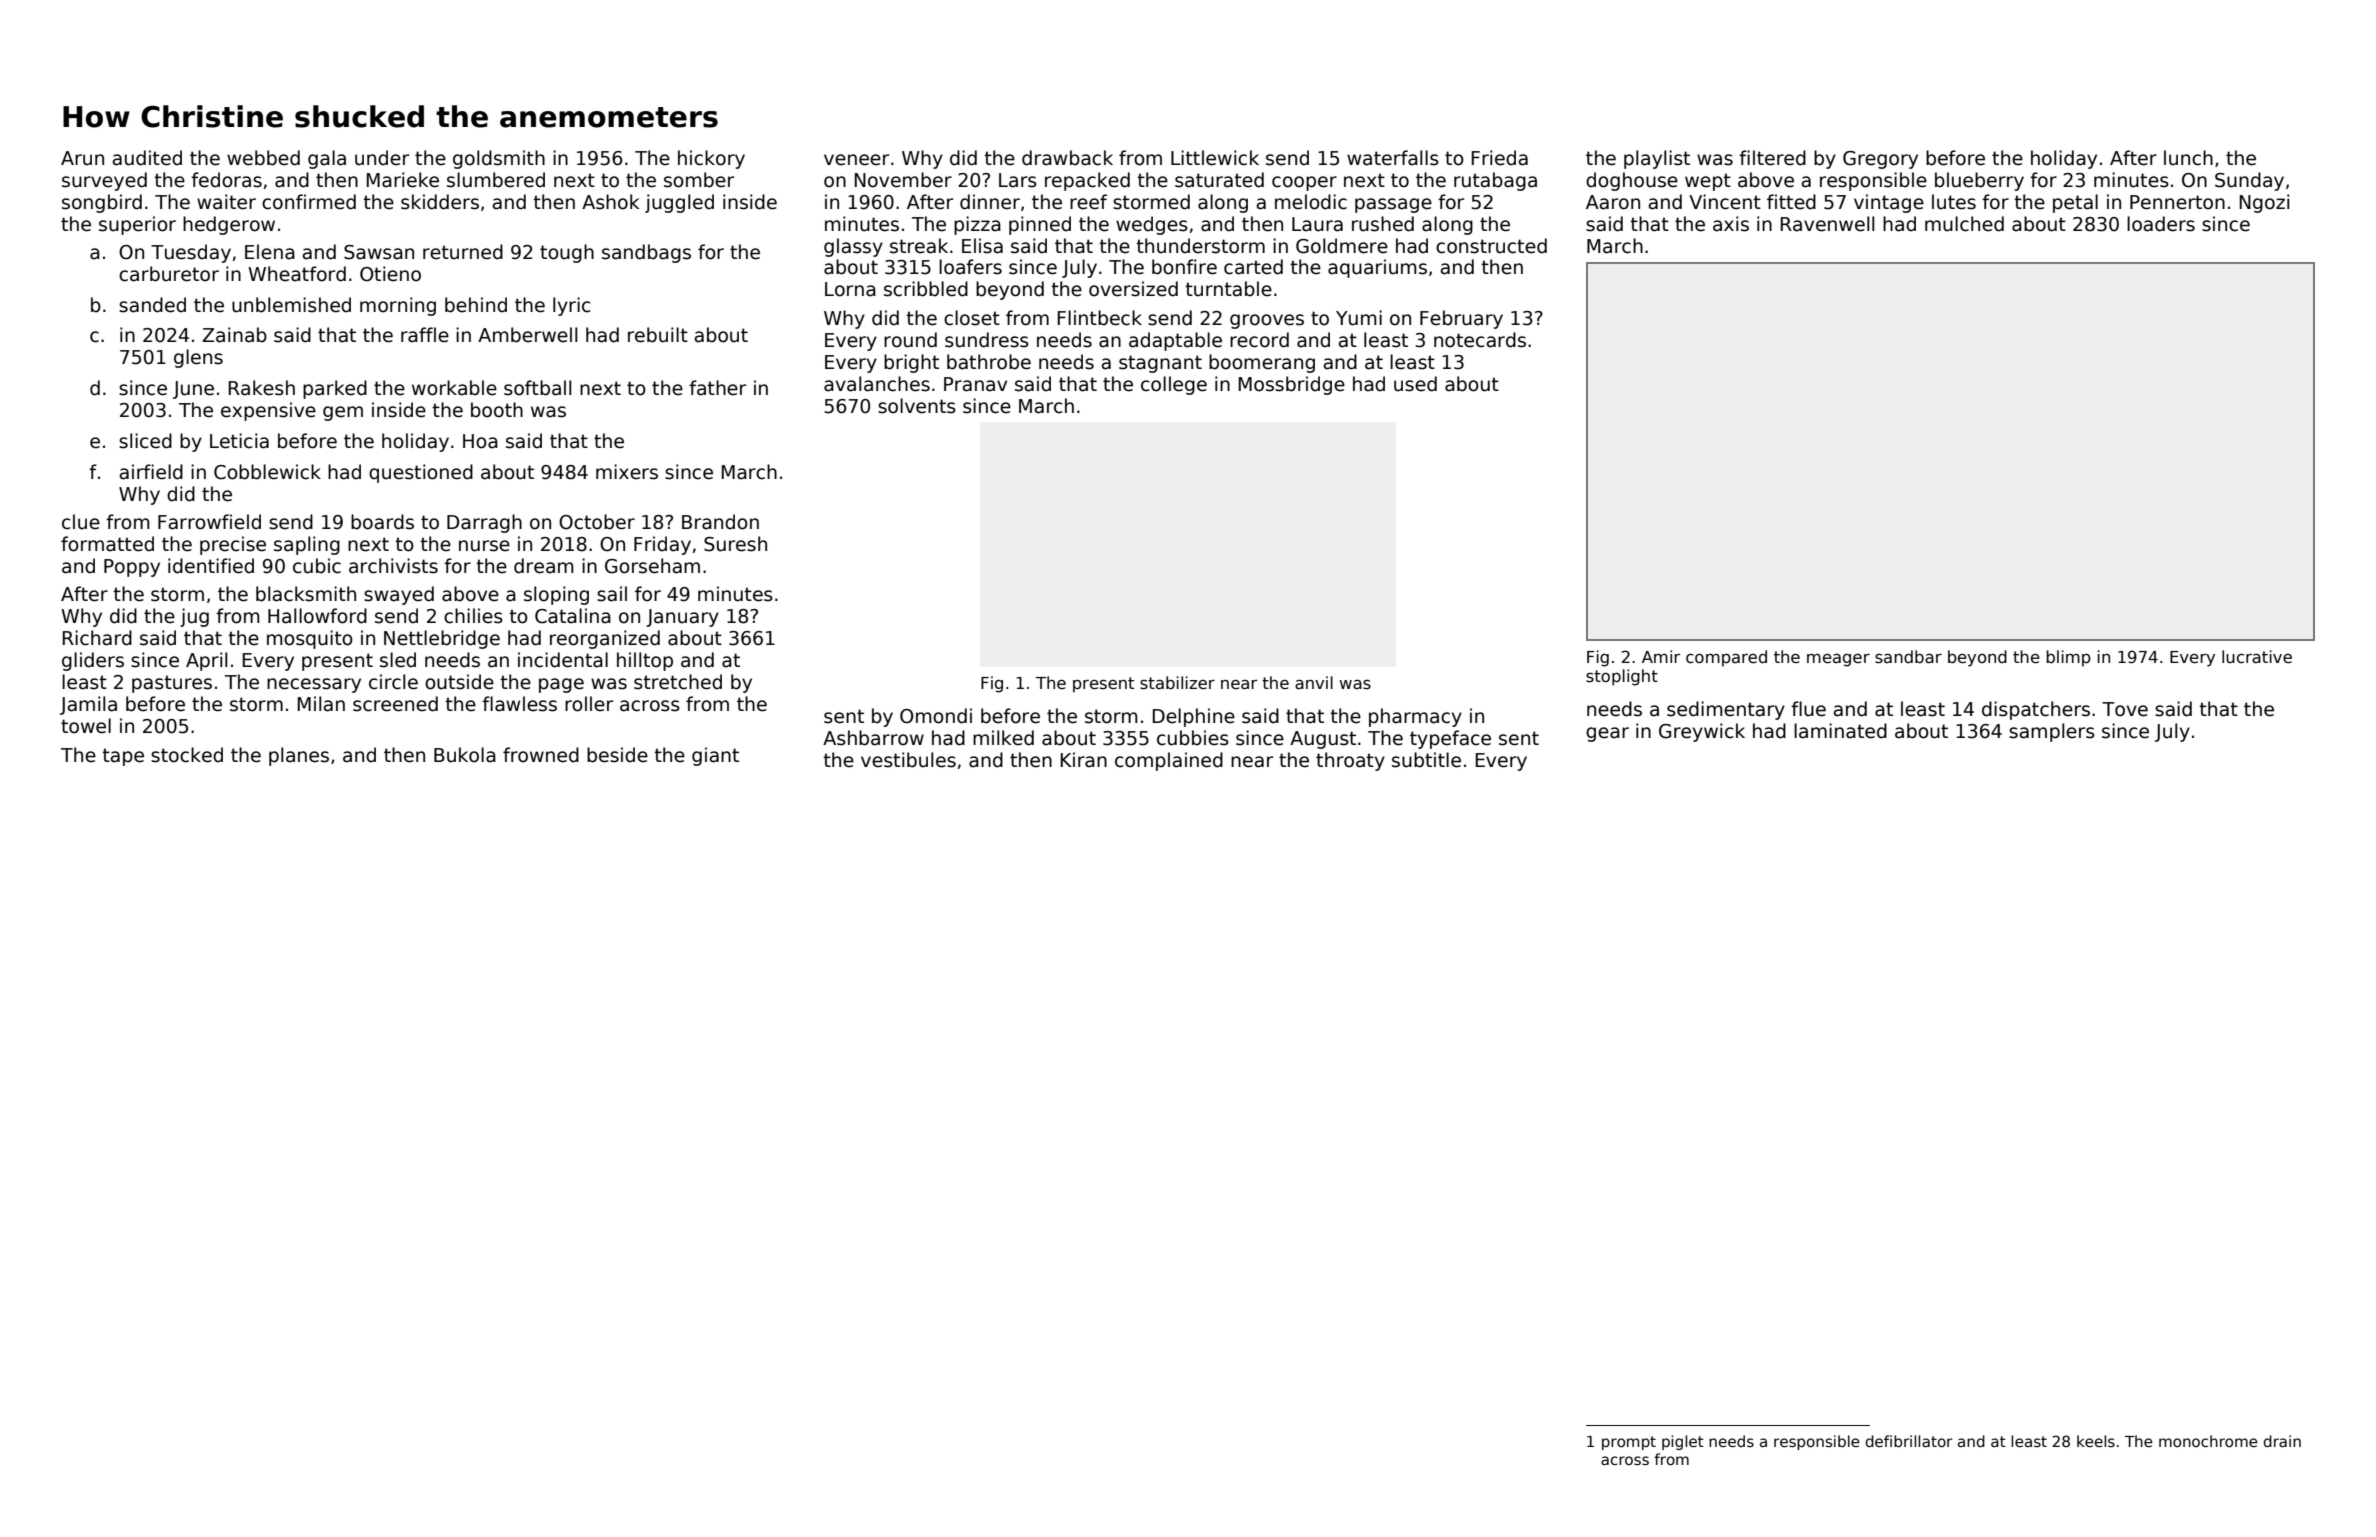 The image size is (2376, 1537). What do you see at coordinates (1629, 1443) in the image?
I see `prompt` at bounding box center [1629, 1443].
